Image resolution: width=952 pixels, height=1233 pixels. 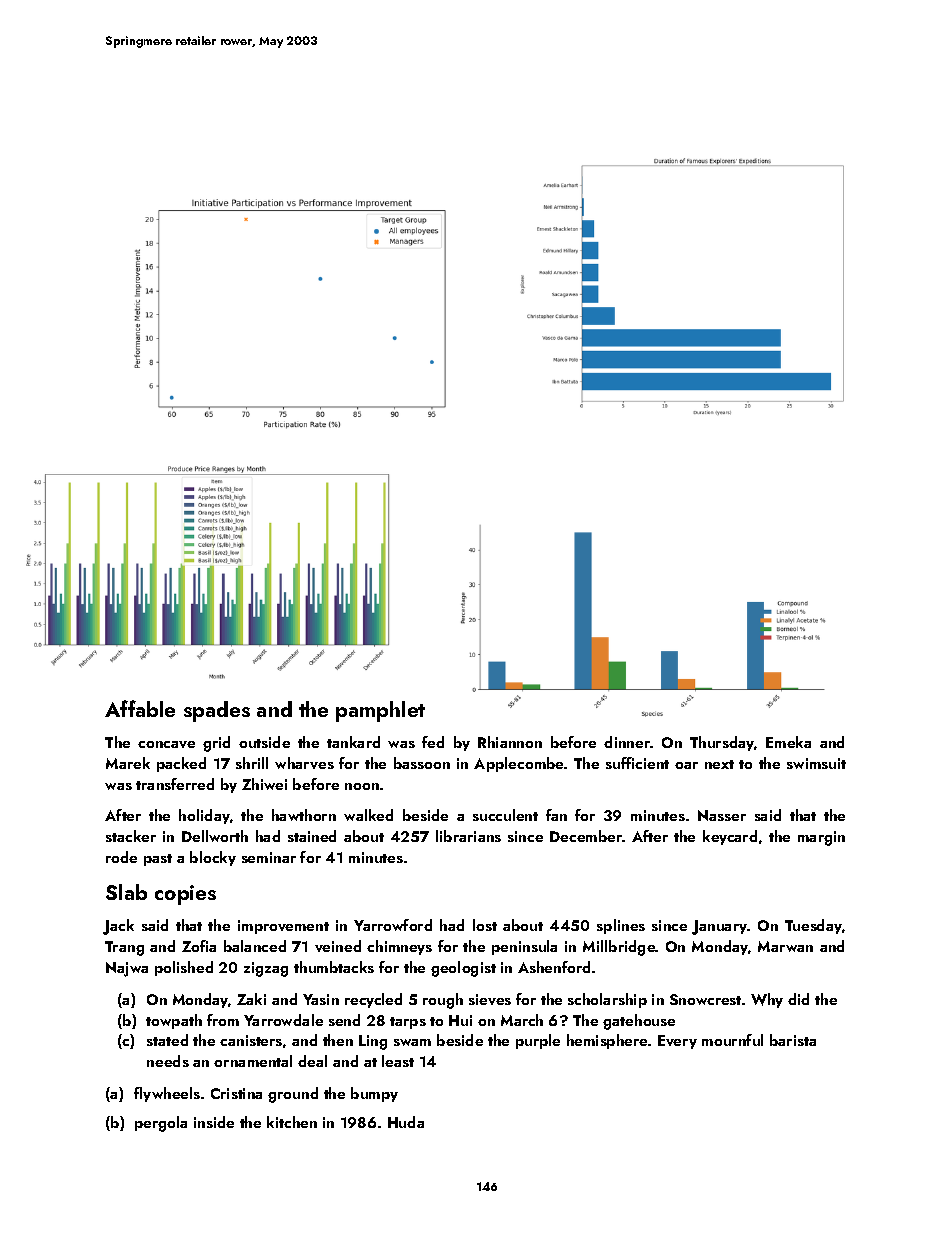 What do you see at coordinates (217, 711) in the screenshot?
I see `spades` at bounding box center [217, 711].
